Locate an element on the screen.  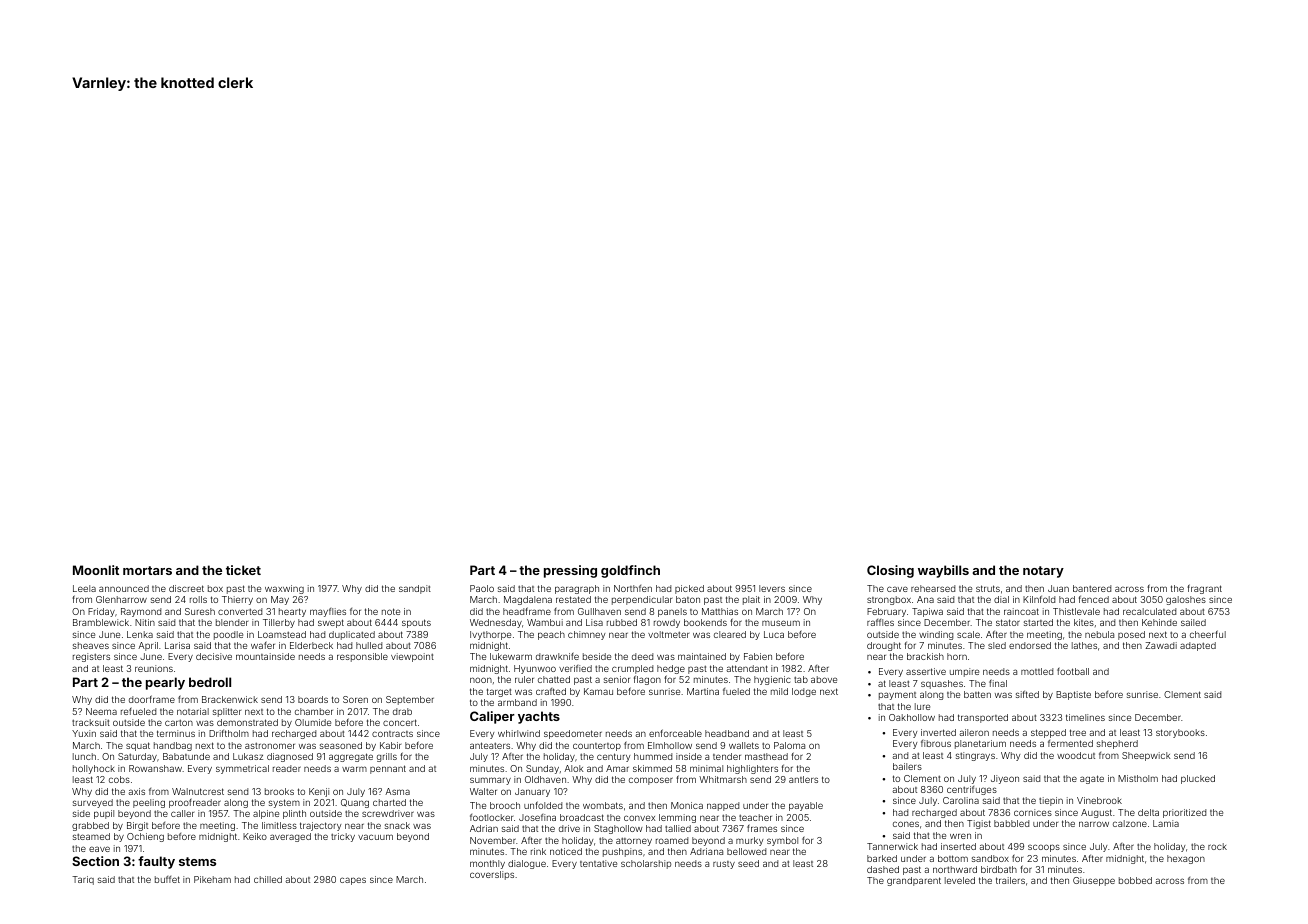
Moonlit is located at coordinates (96, 570).
